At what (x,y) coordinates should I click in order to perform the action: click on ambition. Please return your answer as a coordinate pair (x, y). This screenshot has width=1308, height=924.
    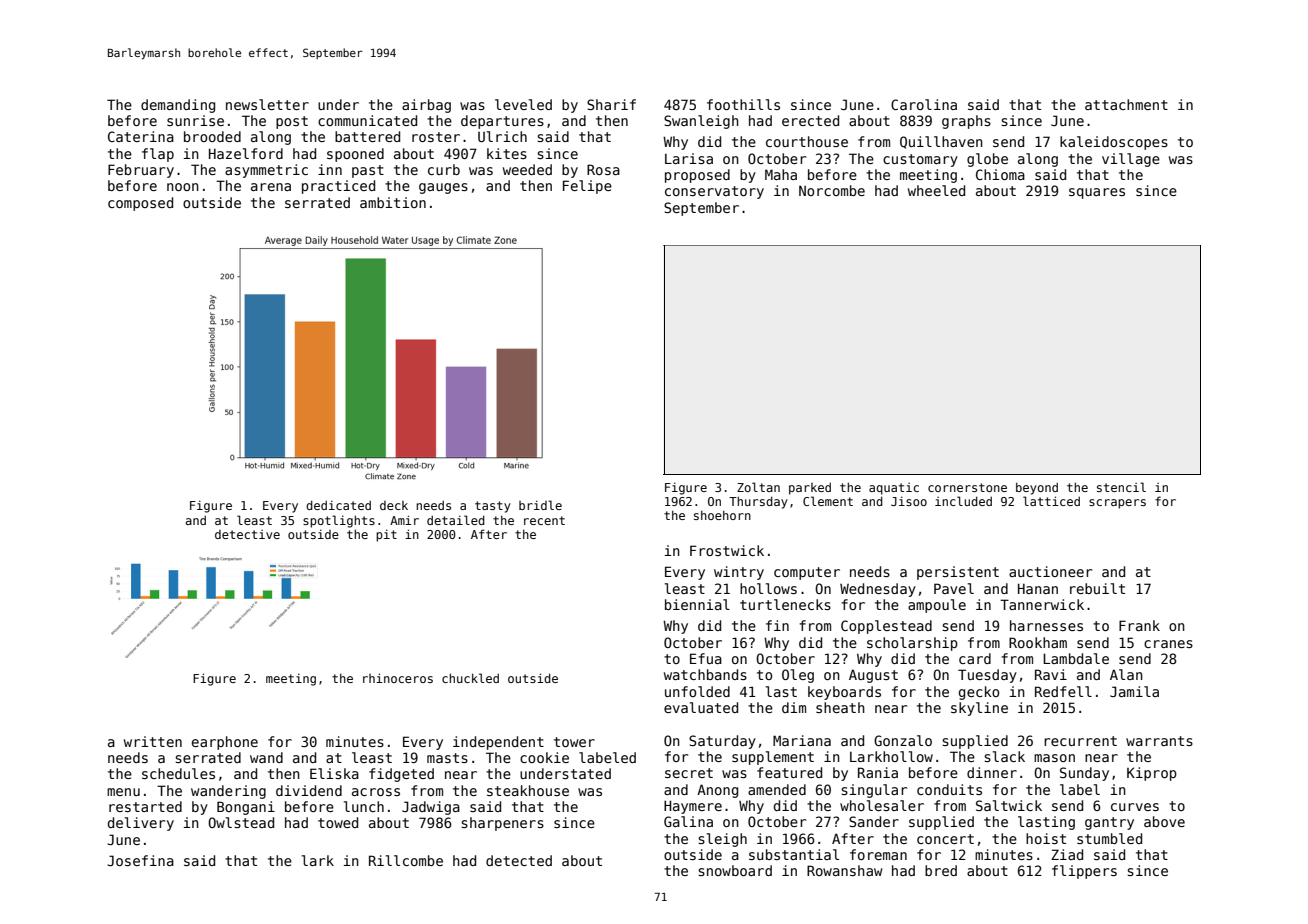
    Looking at the image, I should click on (393, 202).
